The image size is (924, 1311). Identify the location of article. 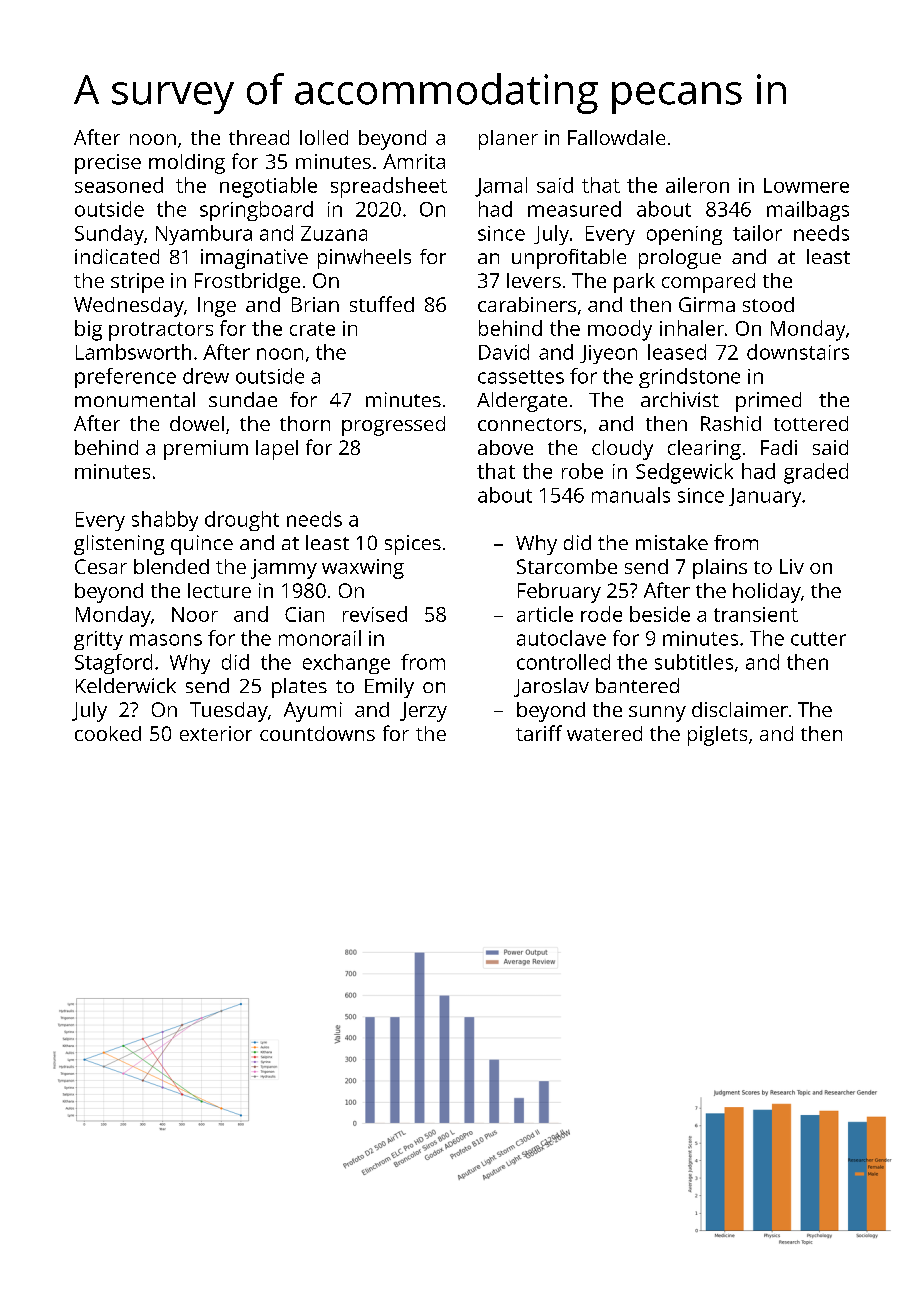
(545, 614).
